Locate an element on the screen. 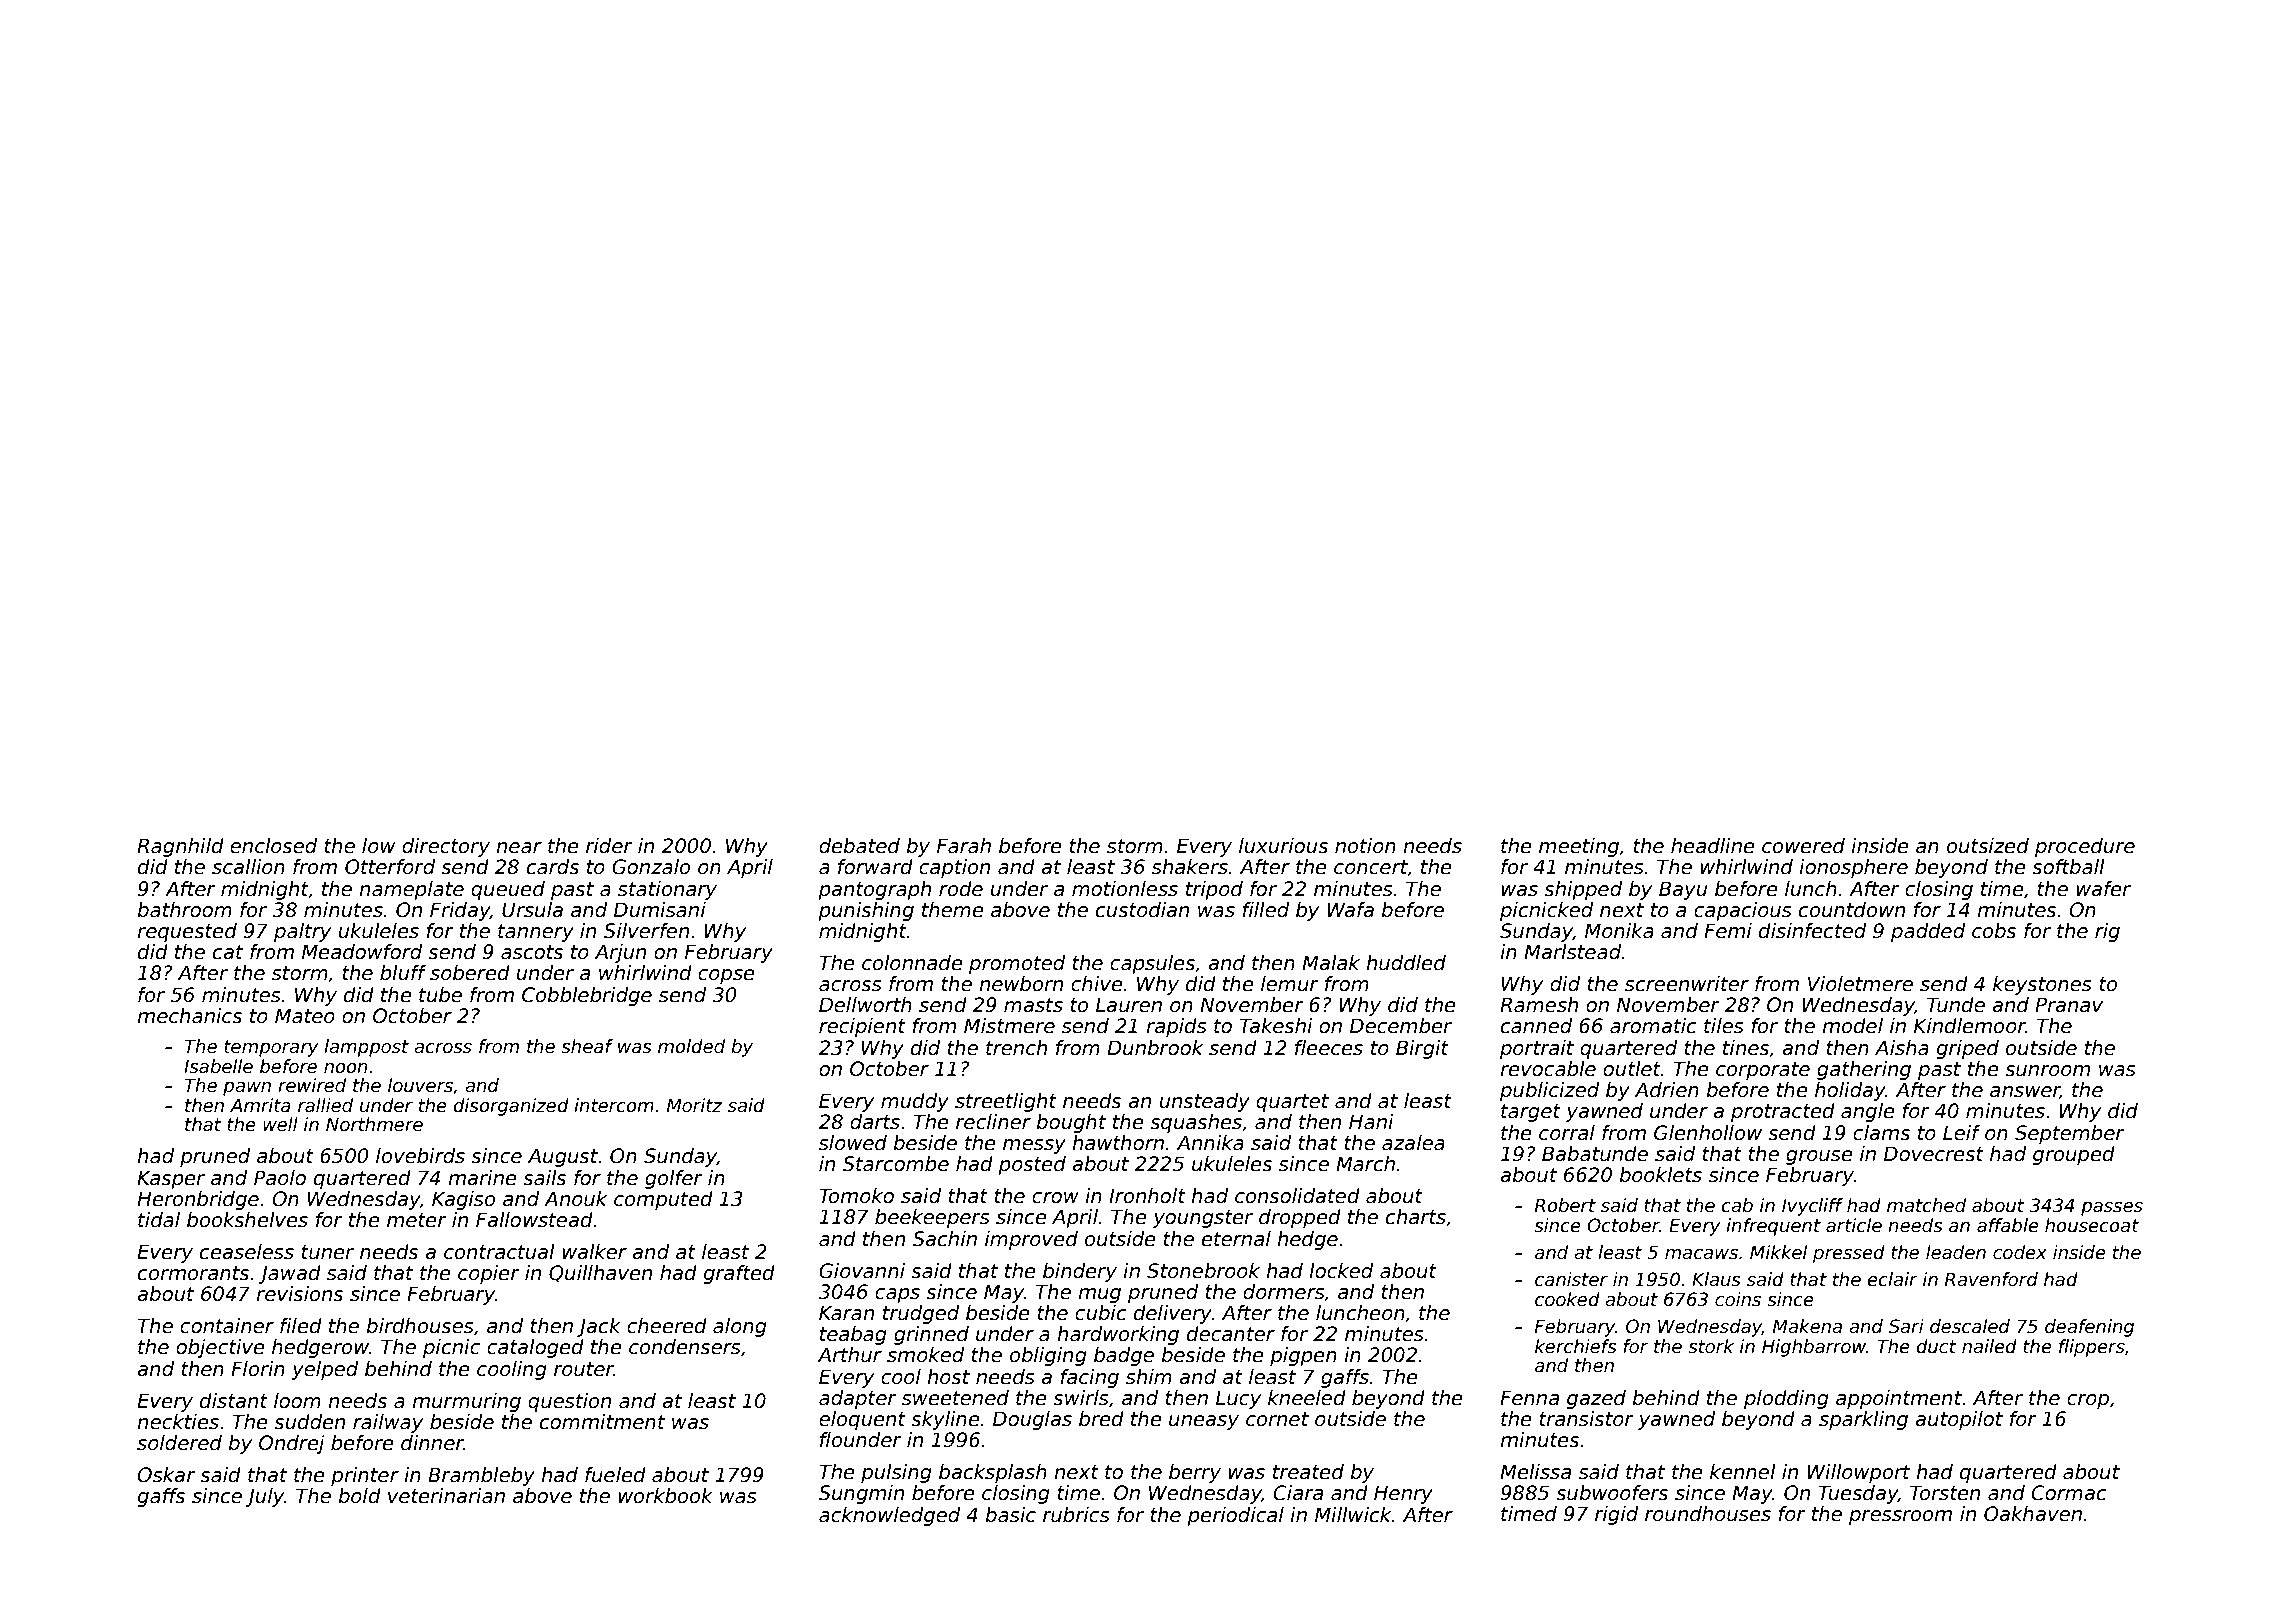 The height and width of the screenshot is (1614, 2282). Sachin is located at coordinates (945, 1239).
